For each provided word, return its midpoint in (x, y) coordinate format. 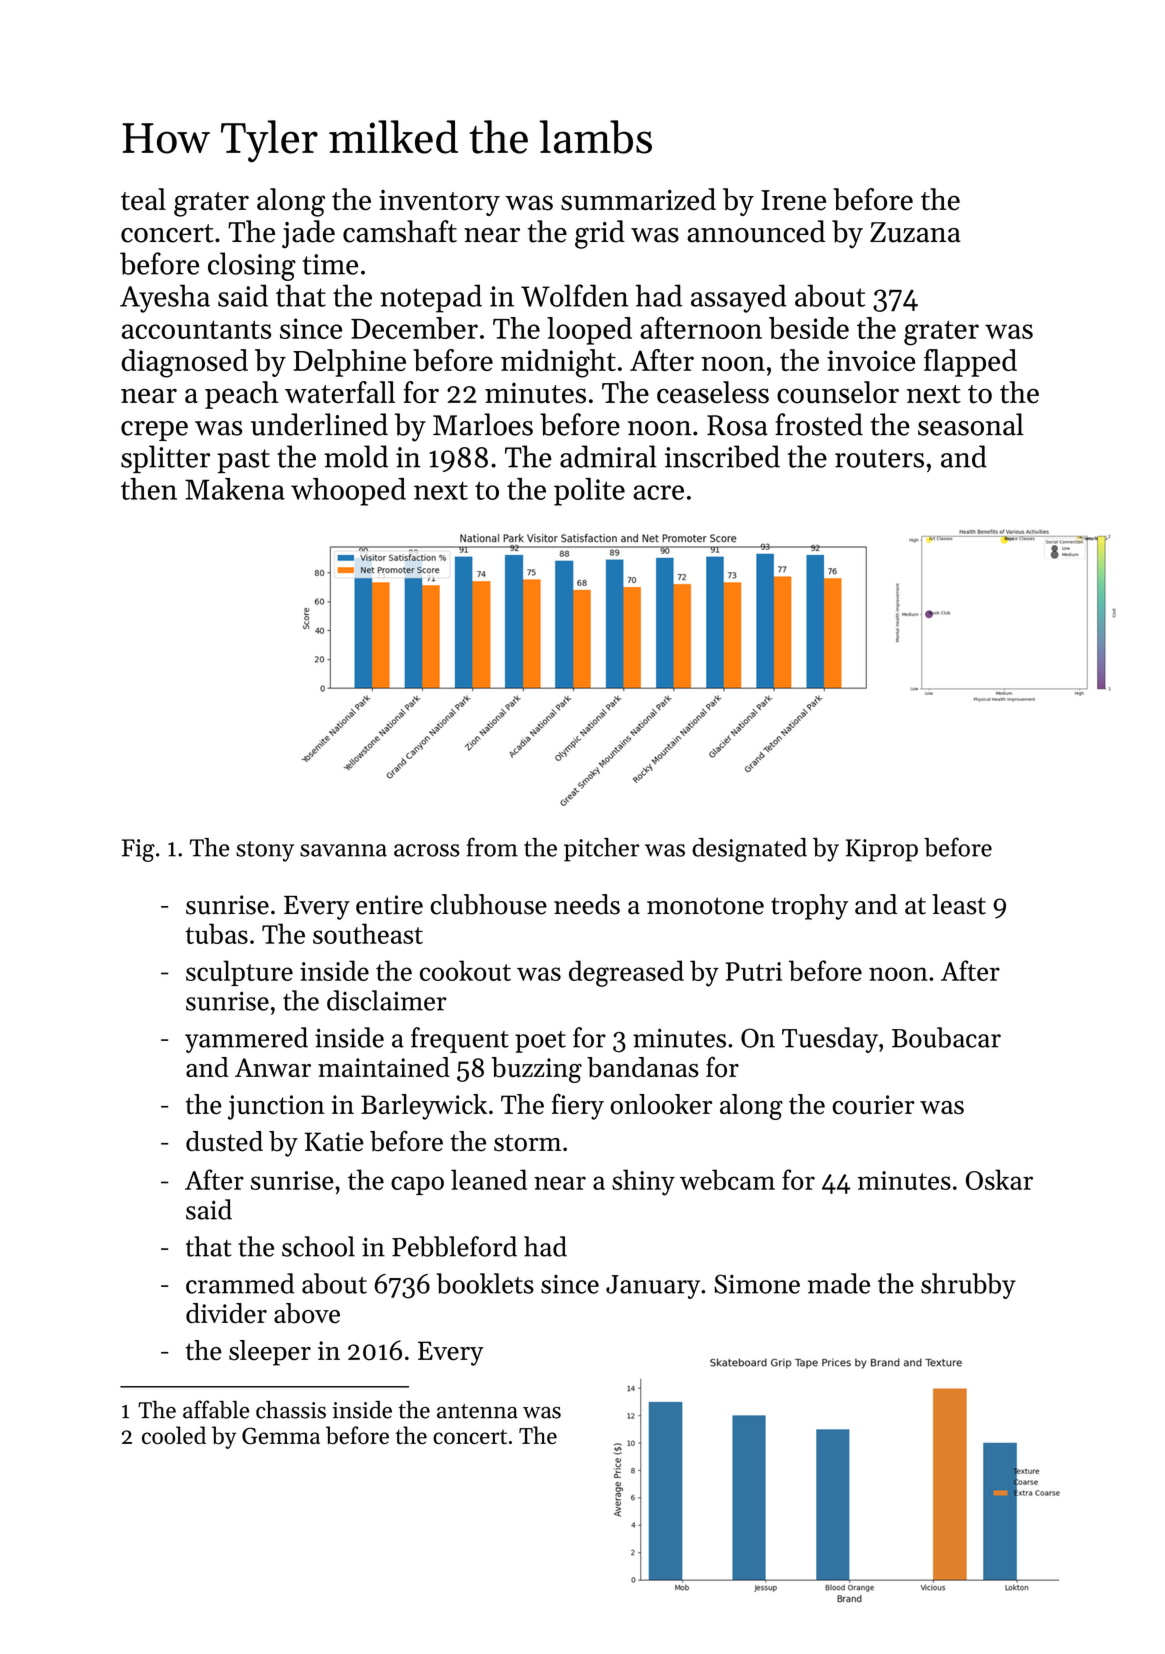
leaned (489, 1179)
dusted (224, 1141)
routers (879, 458)
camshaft (400, 231)
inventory (439, 203)
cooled (174, 1435)
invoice (871, 360)
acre (658, 492)
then (149, 489)
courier (873, 1105)
